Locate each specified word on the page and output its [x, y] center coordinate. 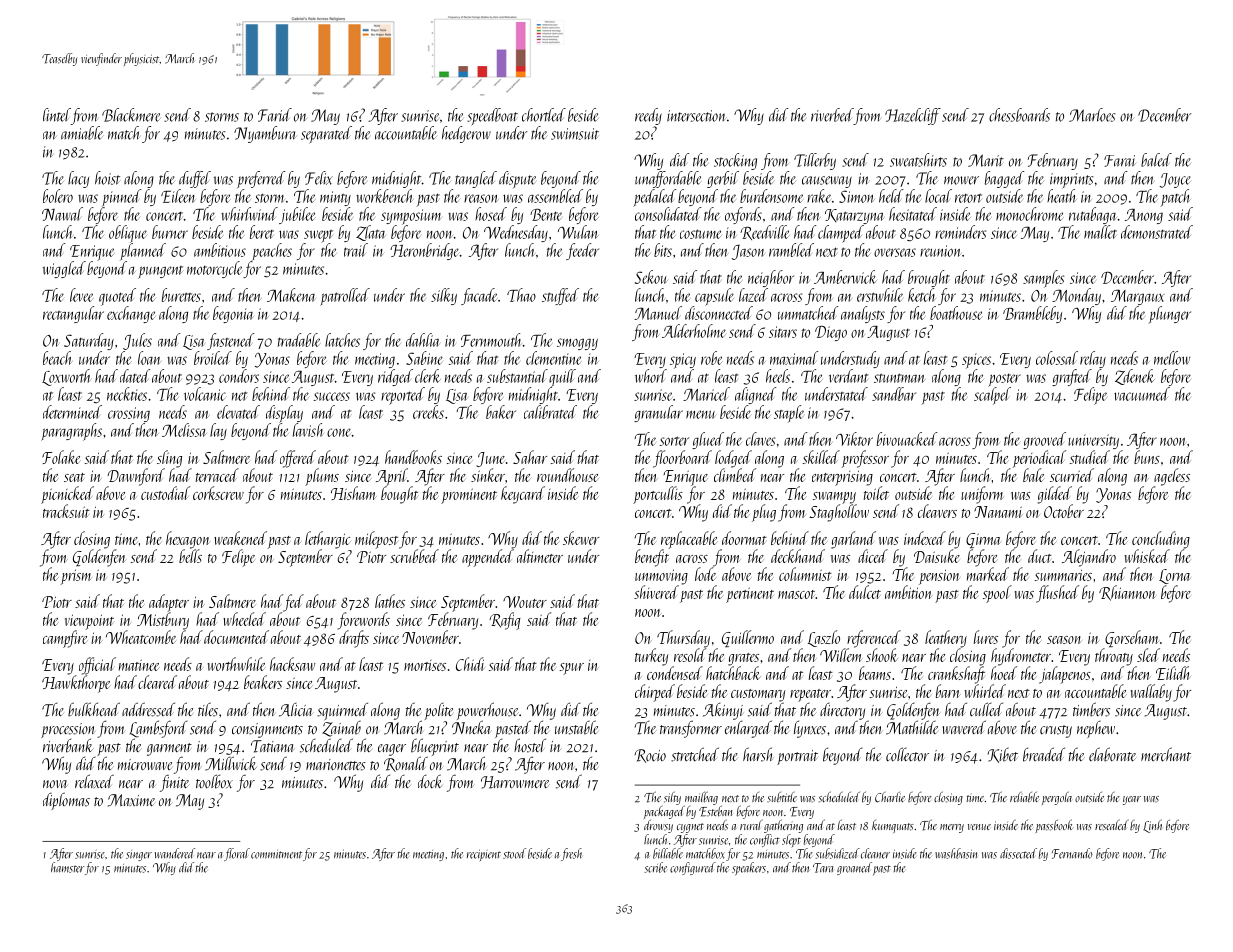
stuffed [560, 296]
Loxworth [66, 377]
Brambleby [1032, 314]
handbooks [413, 457]
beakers [263, 682]
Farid [275, 115]
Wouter [525, 602]
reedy [648, 116]
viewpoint [89, 622]
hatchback [733, 673]
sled [1148, 655]
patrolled [345, 297]
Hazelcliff [913, 116]
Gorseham [1132, 638]
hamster [67, 867]
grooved [1044, 440]
